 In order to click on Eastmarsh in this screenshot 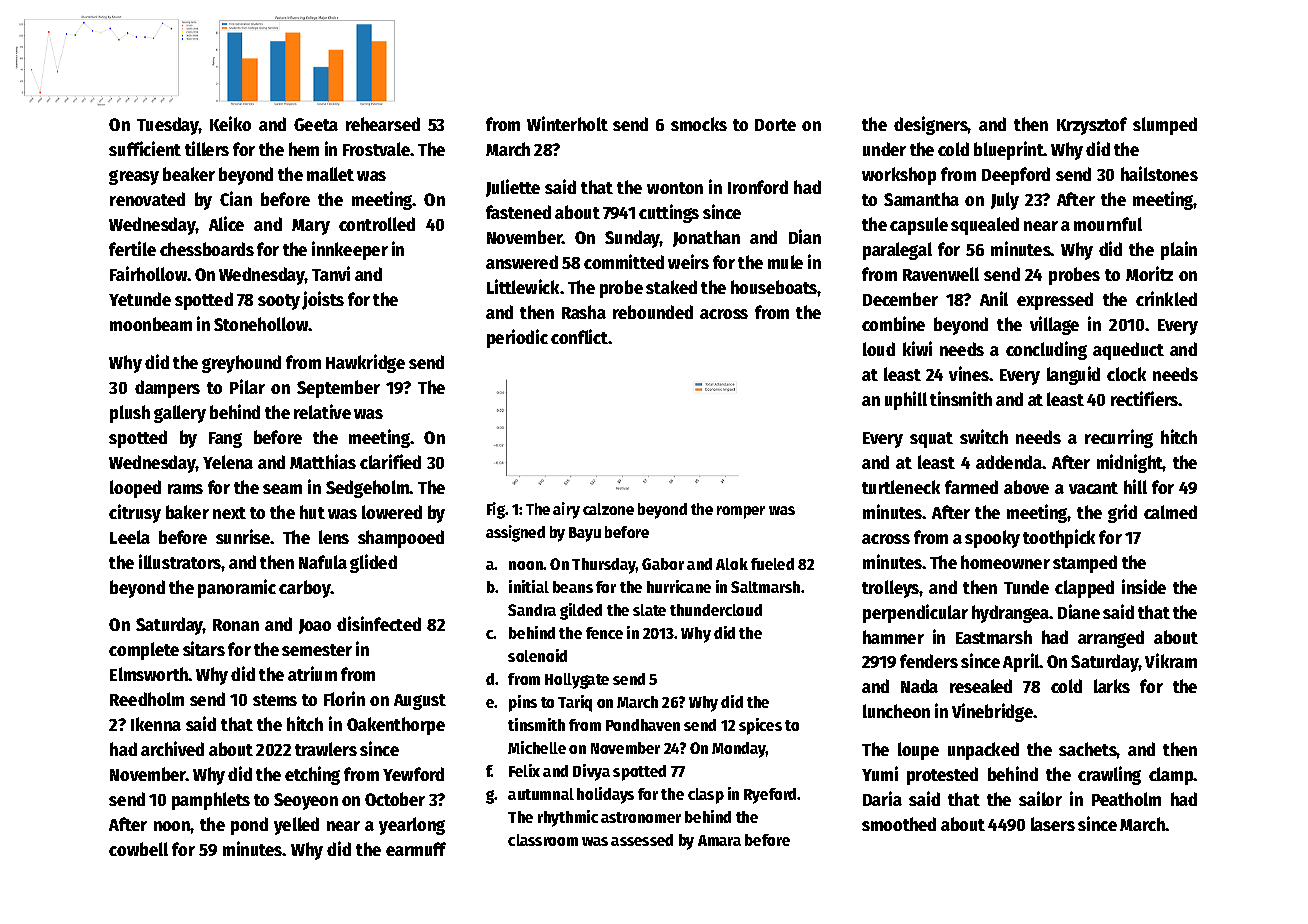, I will do `click(994, 637)`.
